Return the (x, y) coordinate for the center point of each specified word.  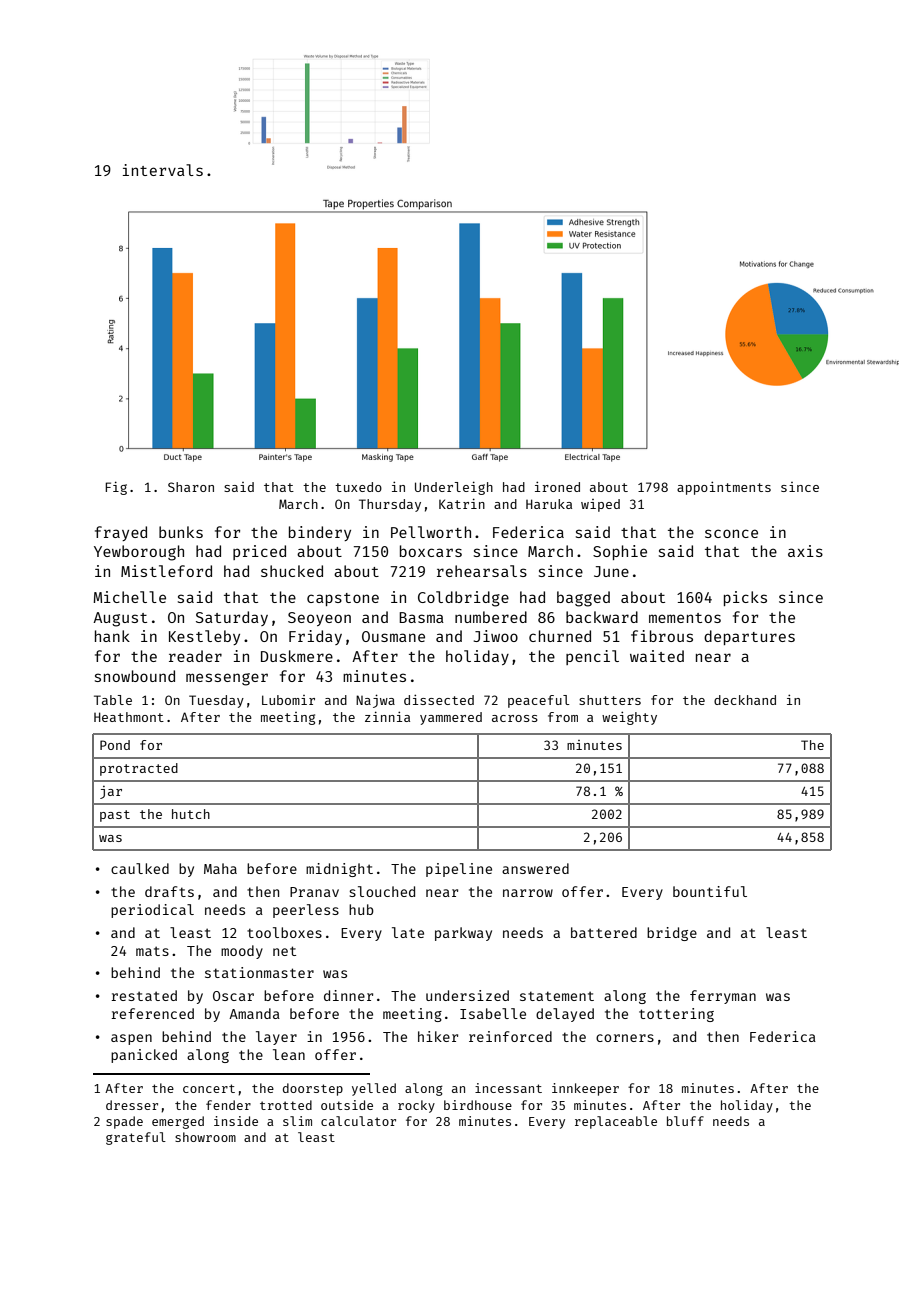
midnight (339, 870)
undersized (467, 995)
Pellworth (431, 532)
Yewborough (139, 553)
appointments (724, 488)
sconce (731, 533)
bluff (685, 1121)
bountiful (710, 891)
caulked (140, 868)
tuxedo (358, 487)
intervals (163, 170)
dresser (132, 1105)
